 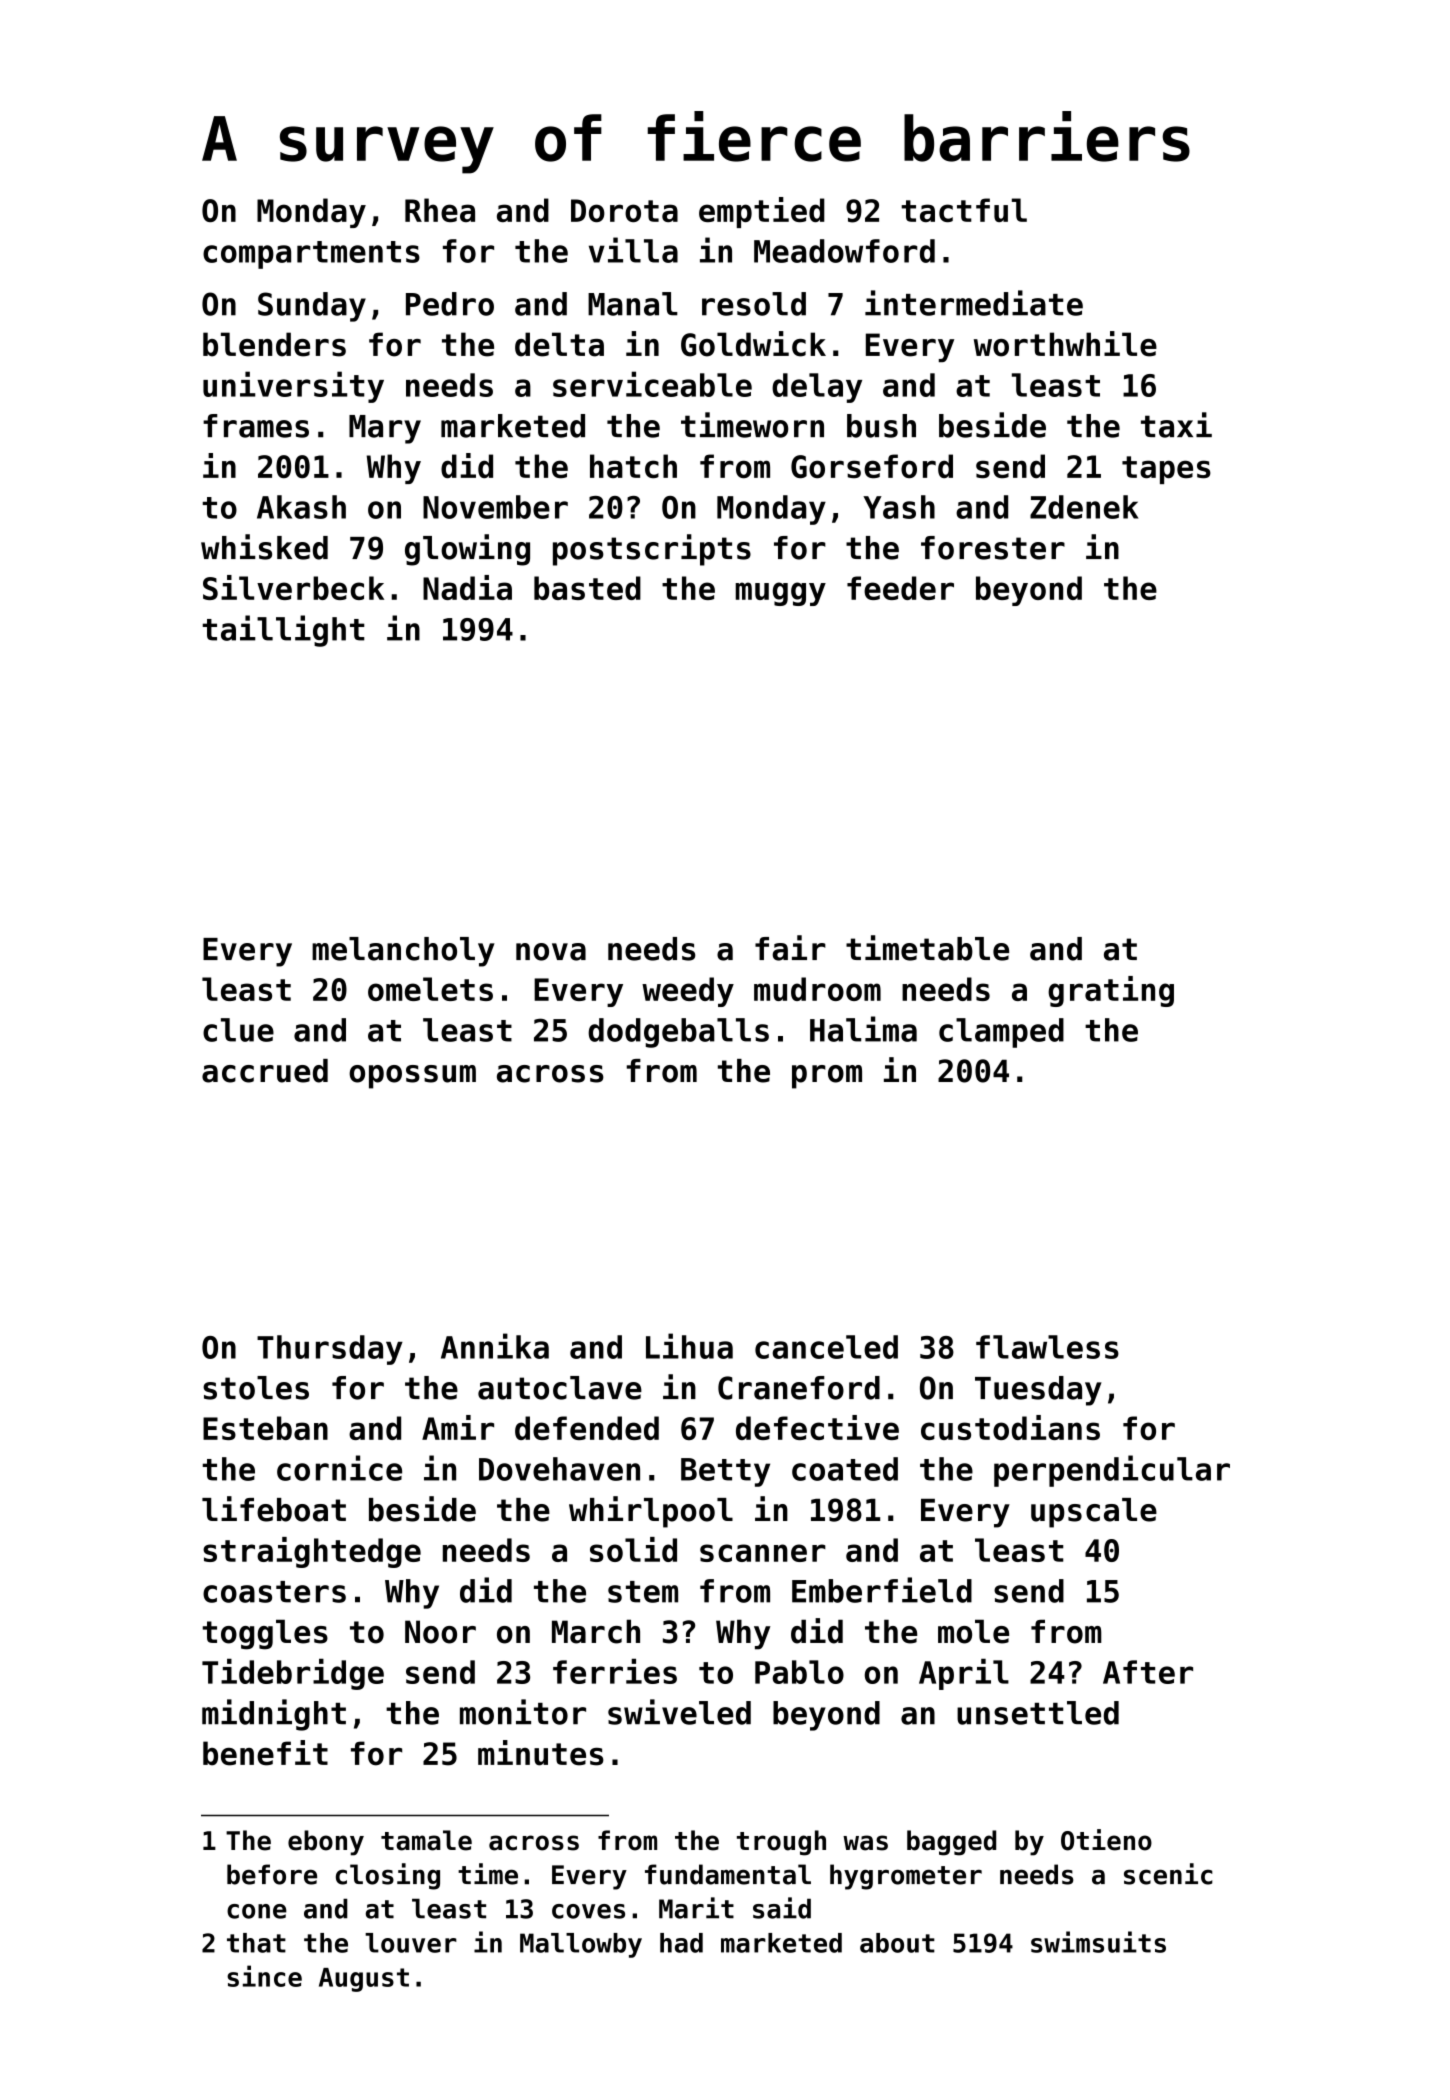 What do you see at coordinates (311, 255) in the screenshot?
I see `compartments` at bounding box center [311, 255].
